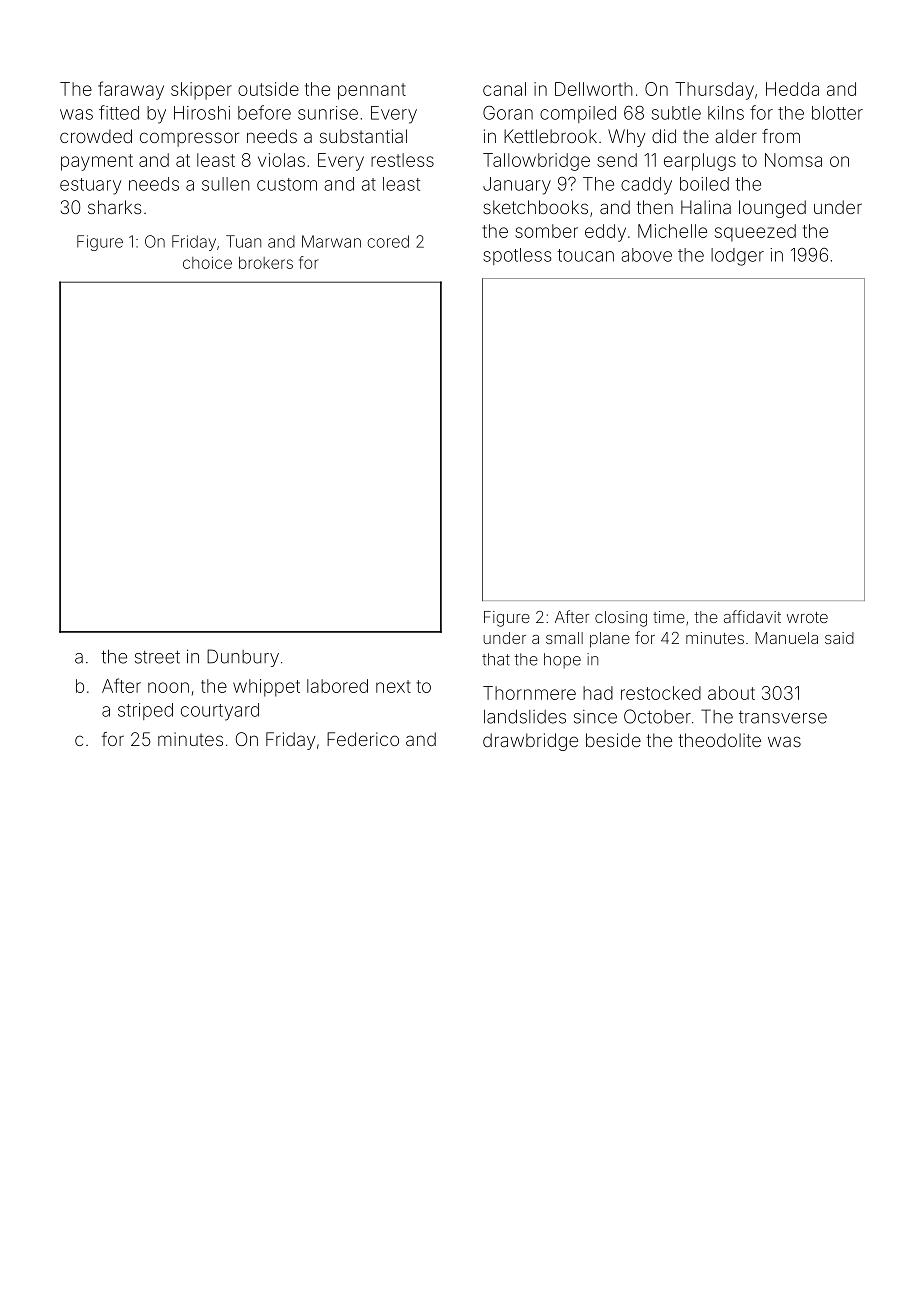 The height and width of the document is (1308, 924). I want to click on that, so click(496, 659).
